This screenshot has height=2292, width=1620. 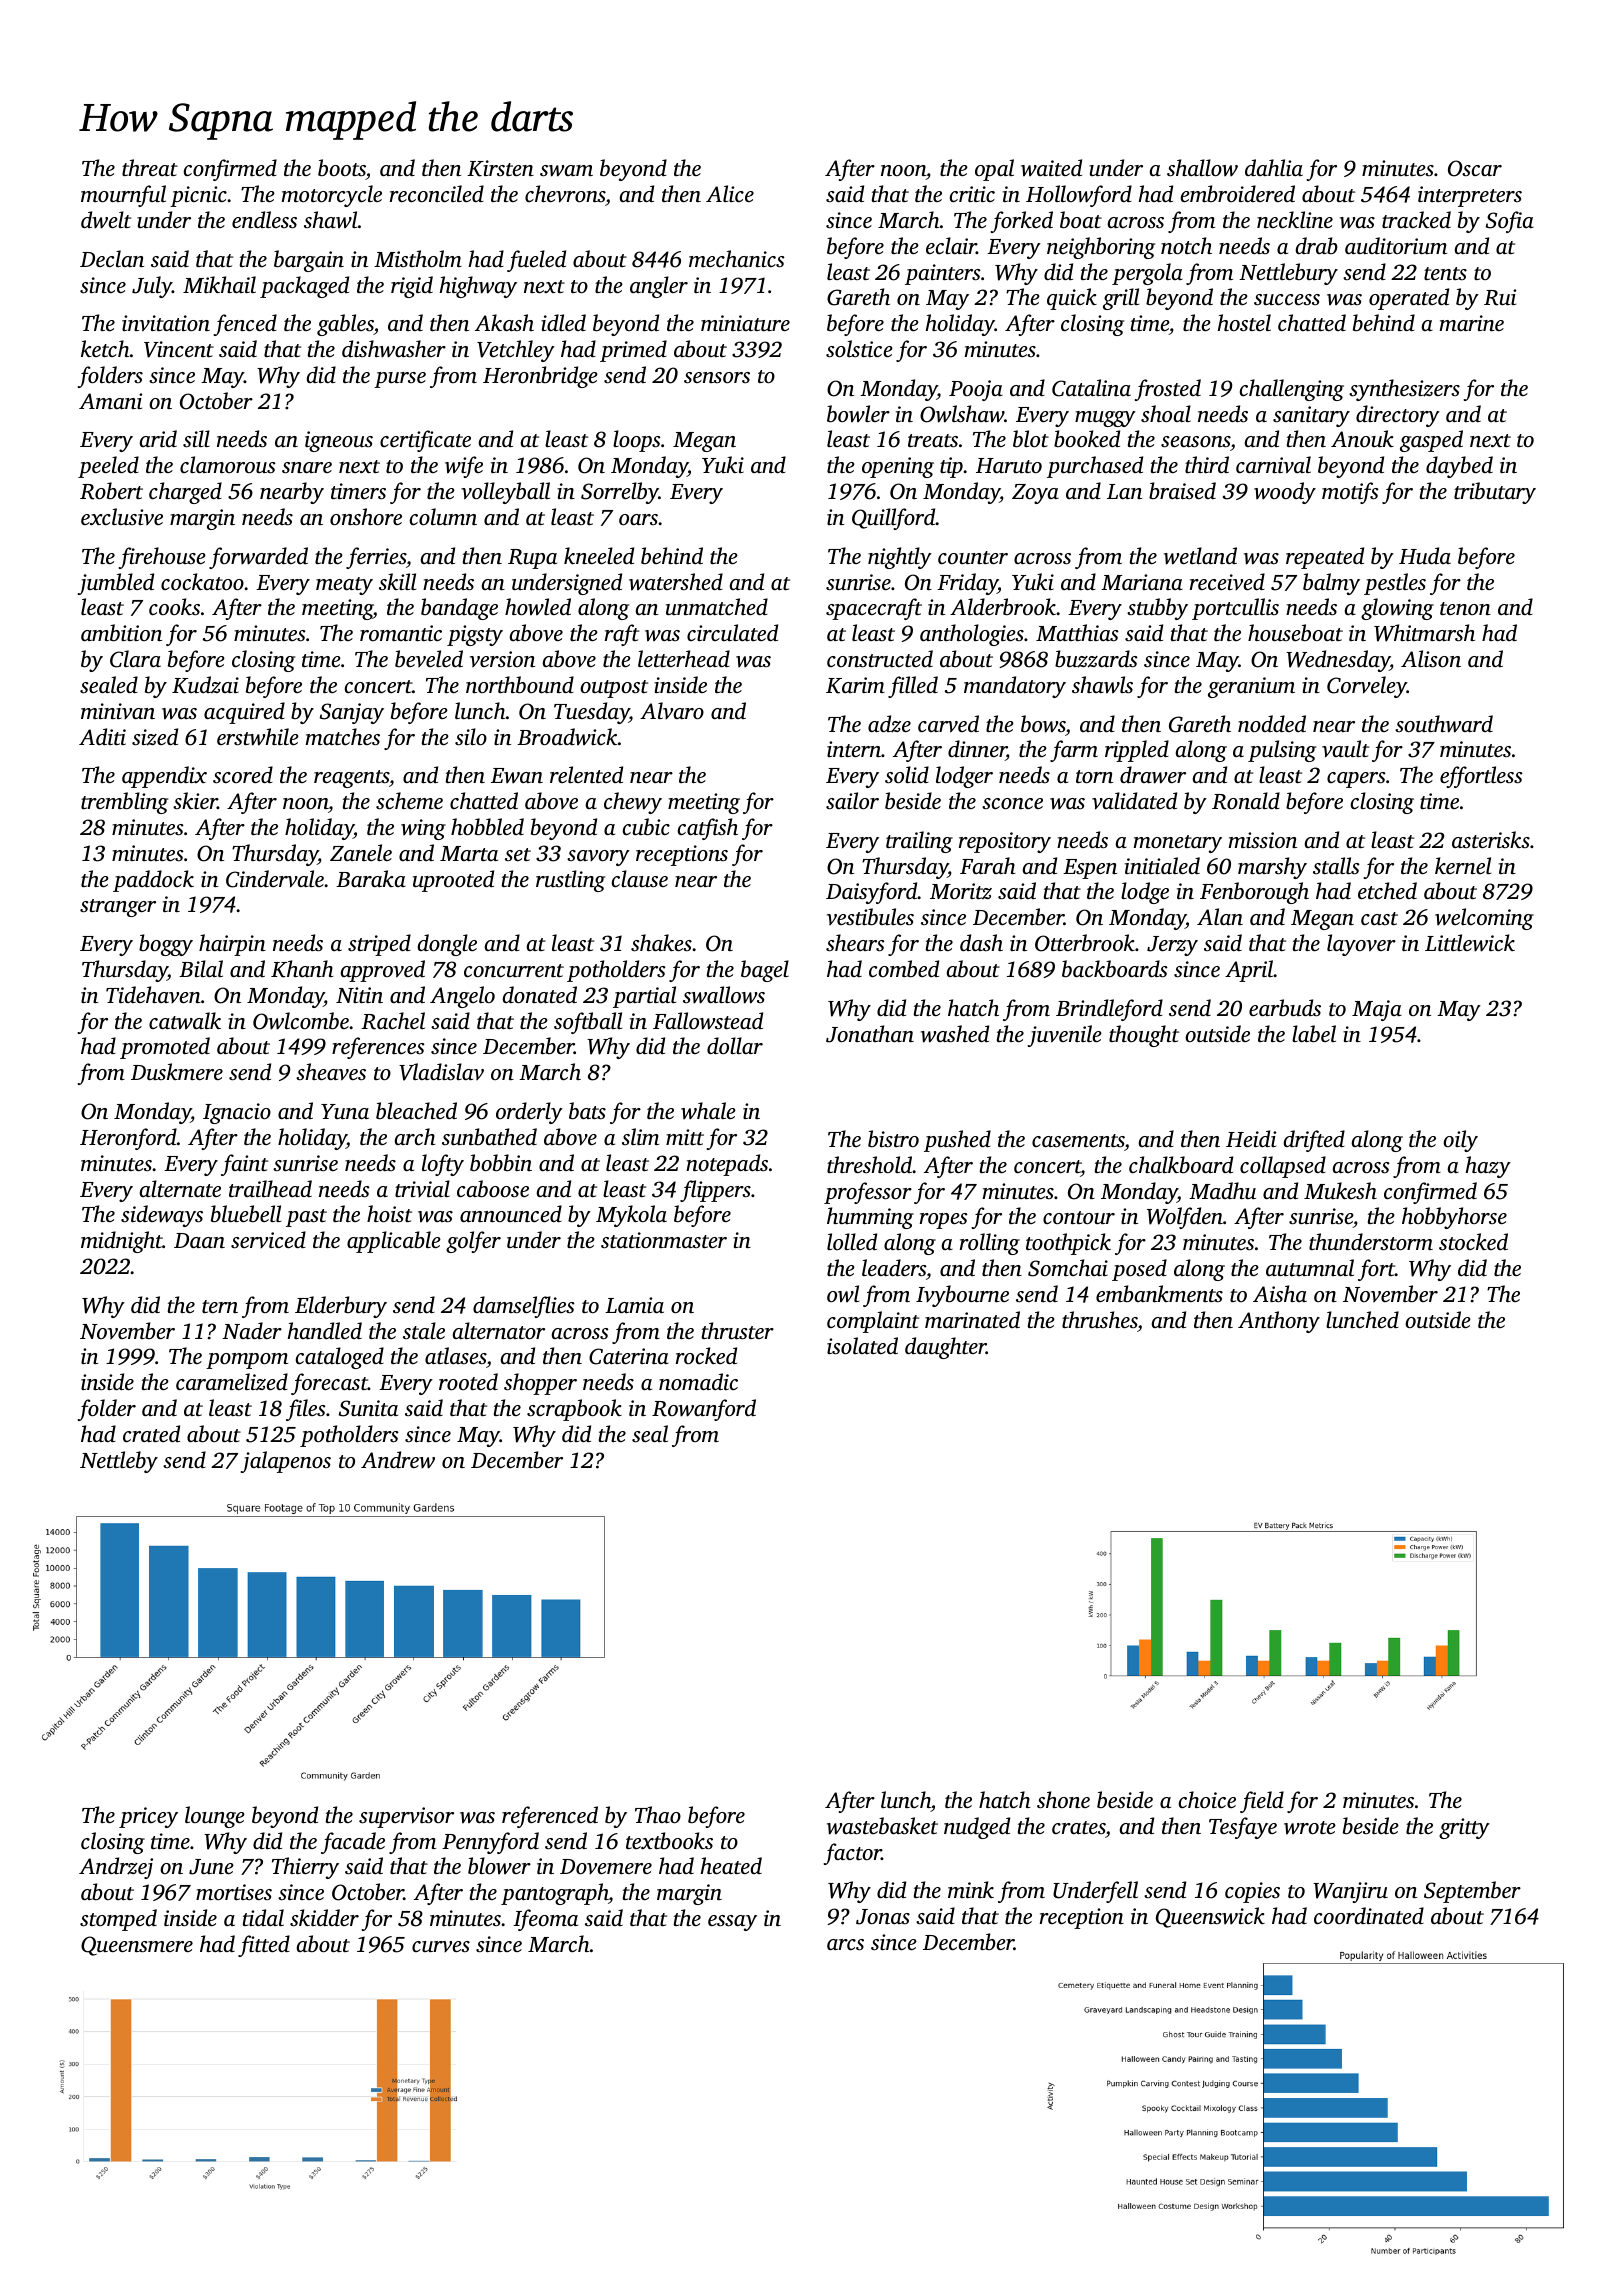 I want to click on fueled, so click(x=536, y=261).
